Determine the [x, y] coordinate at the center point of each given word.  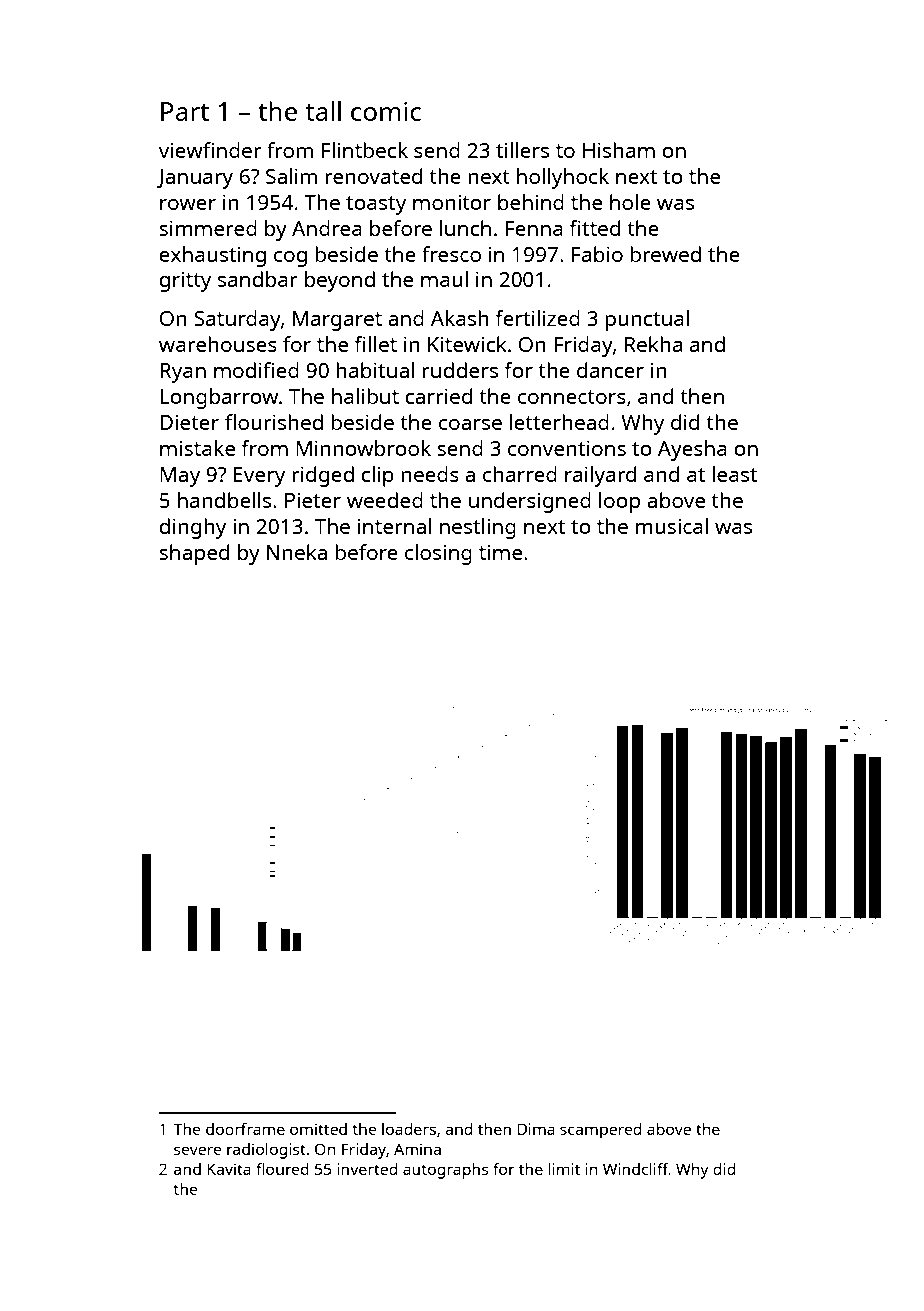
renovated [373, 176]
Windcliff [636, 1169]
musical [672, 526]
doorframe [245, 1129]
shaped [194, 554]
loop [619, 502]
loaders [409, 1129]
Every [259, 477]
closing [438, 554]
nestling [478, 528]
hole [630, 202]
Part [185, 111]
